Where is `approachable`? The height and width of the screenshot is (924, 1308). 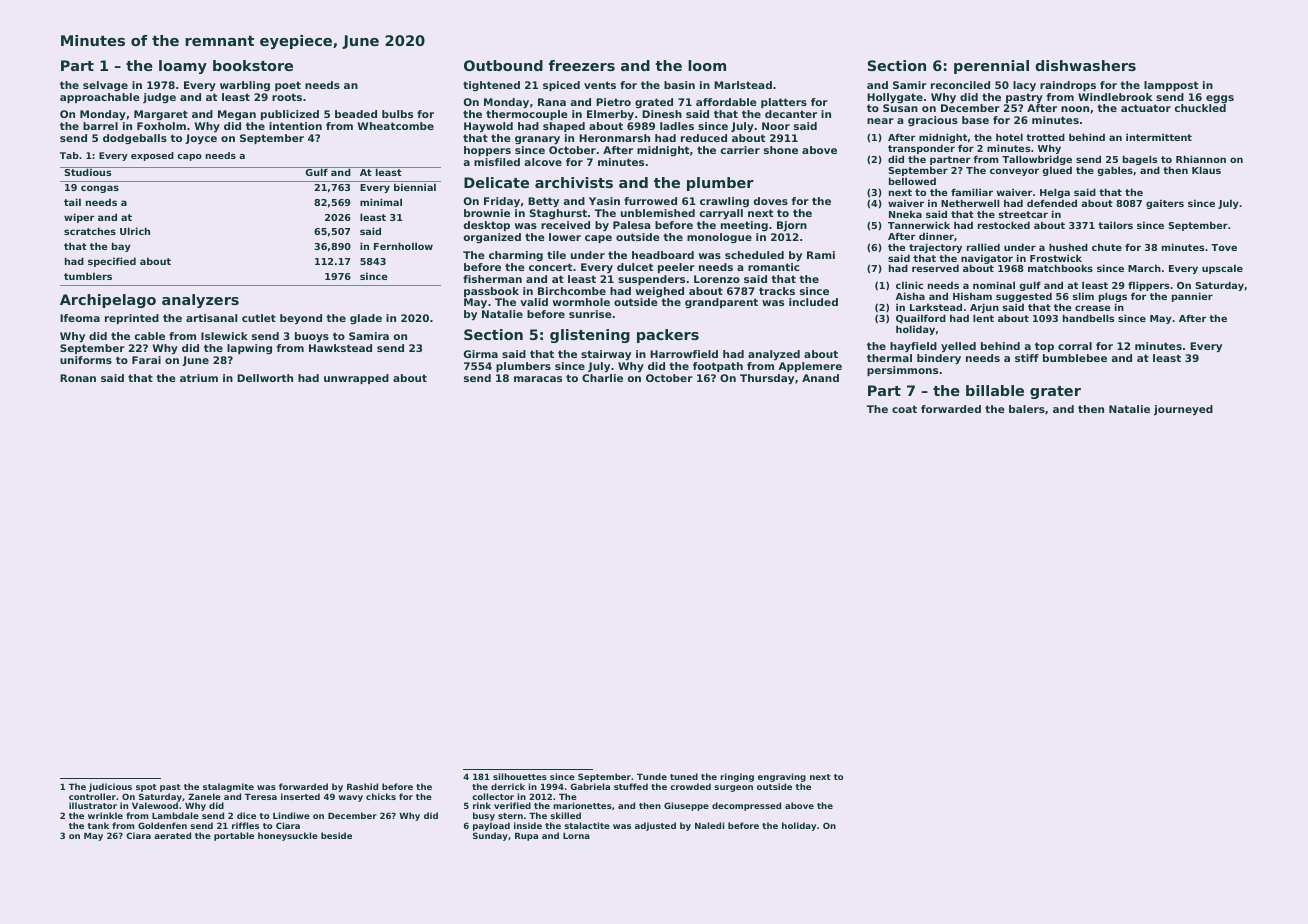
approachable is located at coordinates (99, 98).
